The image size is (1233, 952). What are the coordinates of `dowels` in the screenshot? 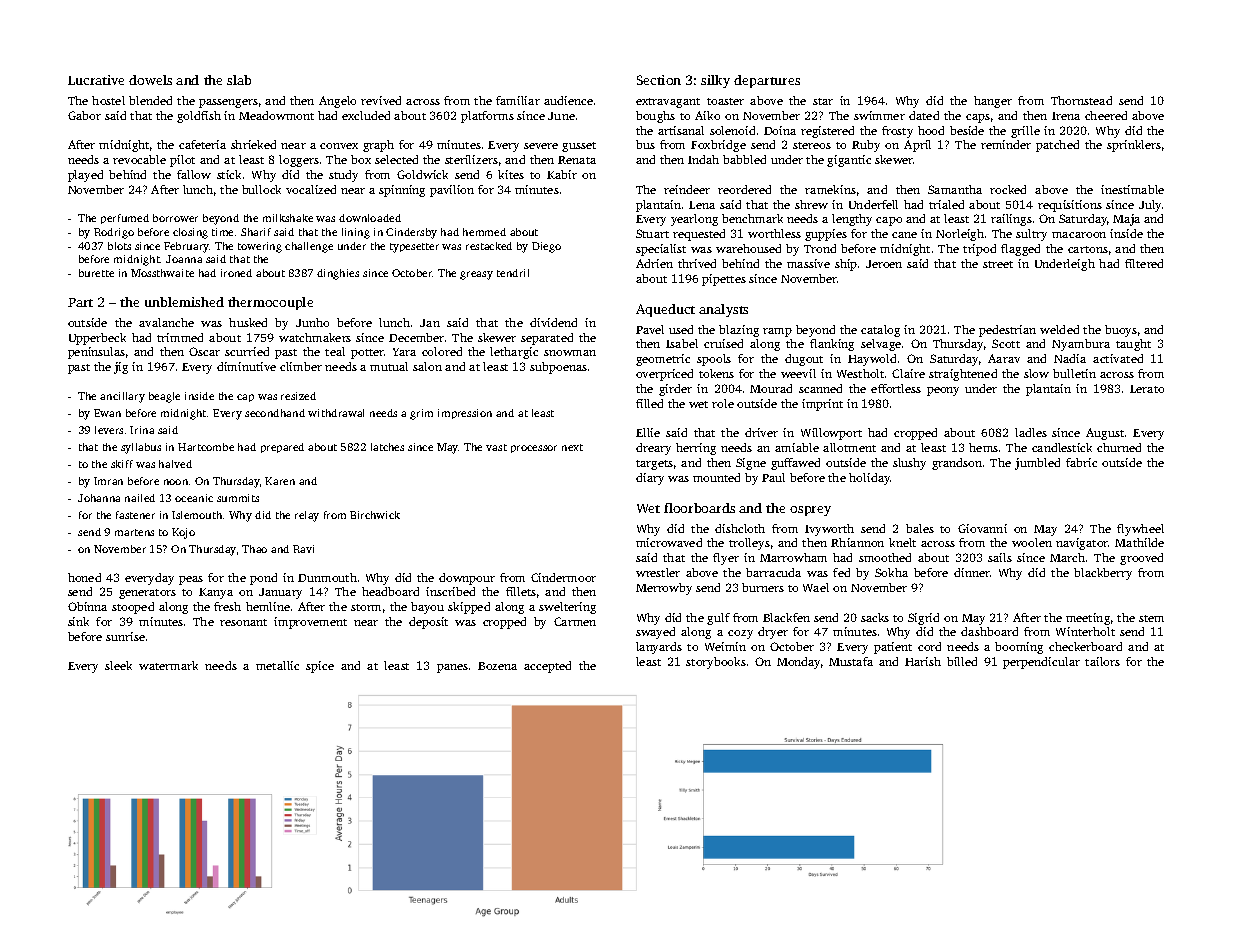 It's located at (150, 80).
